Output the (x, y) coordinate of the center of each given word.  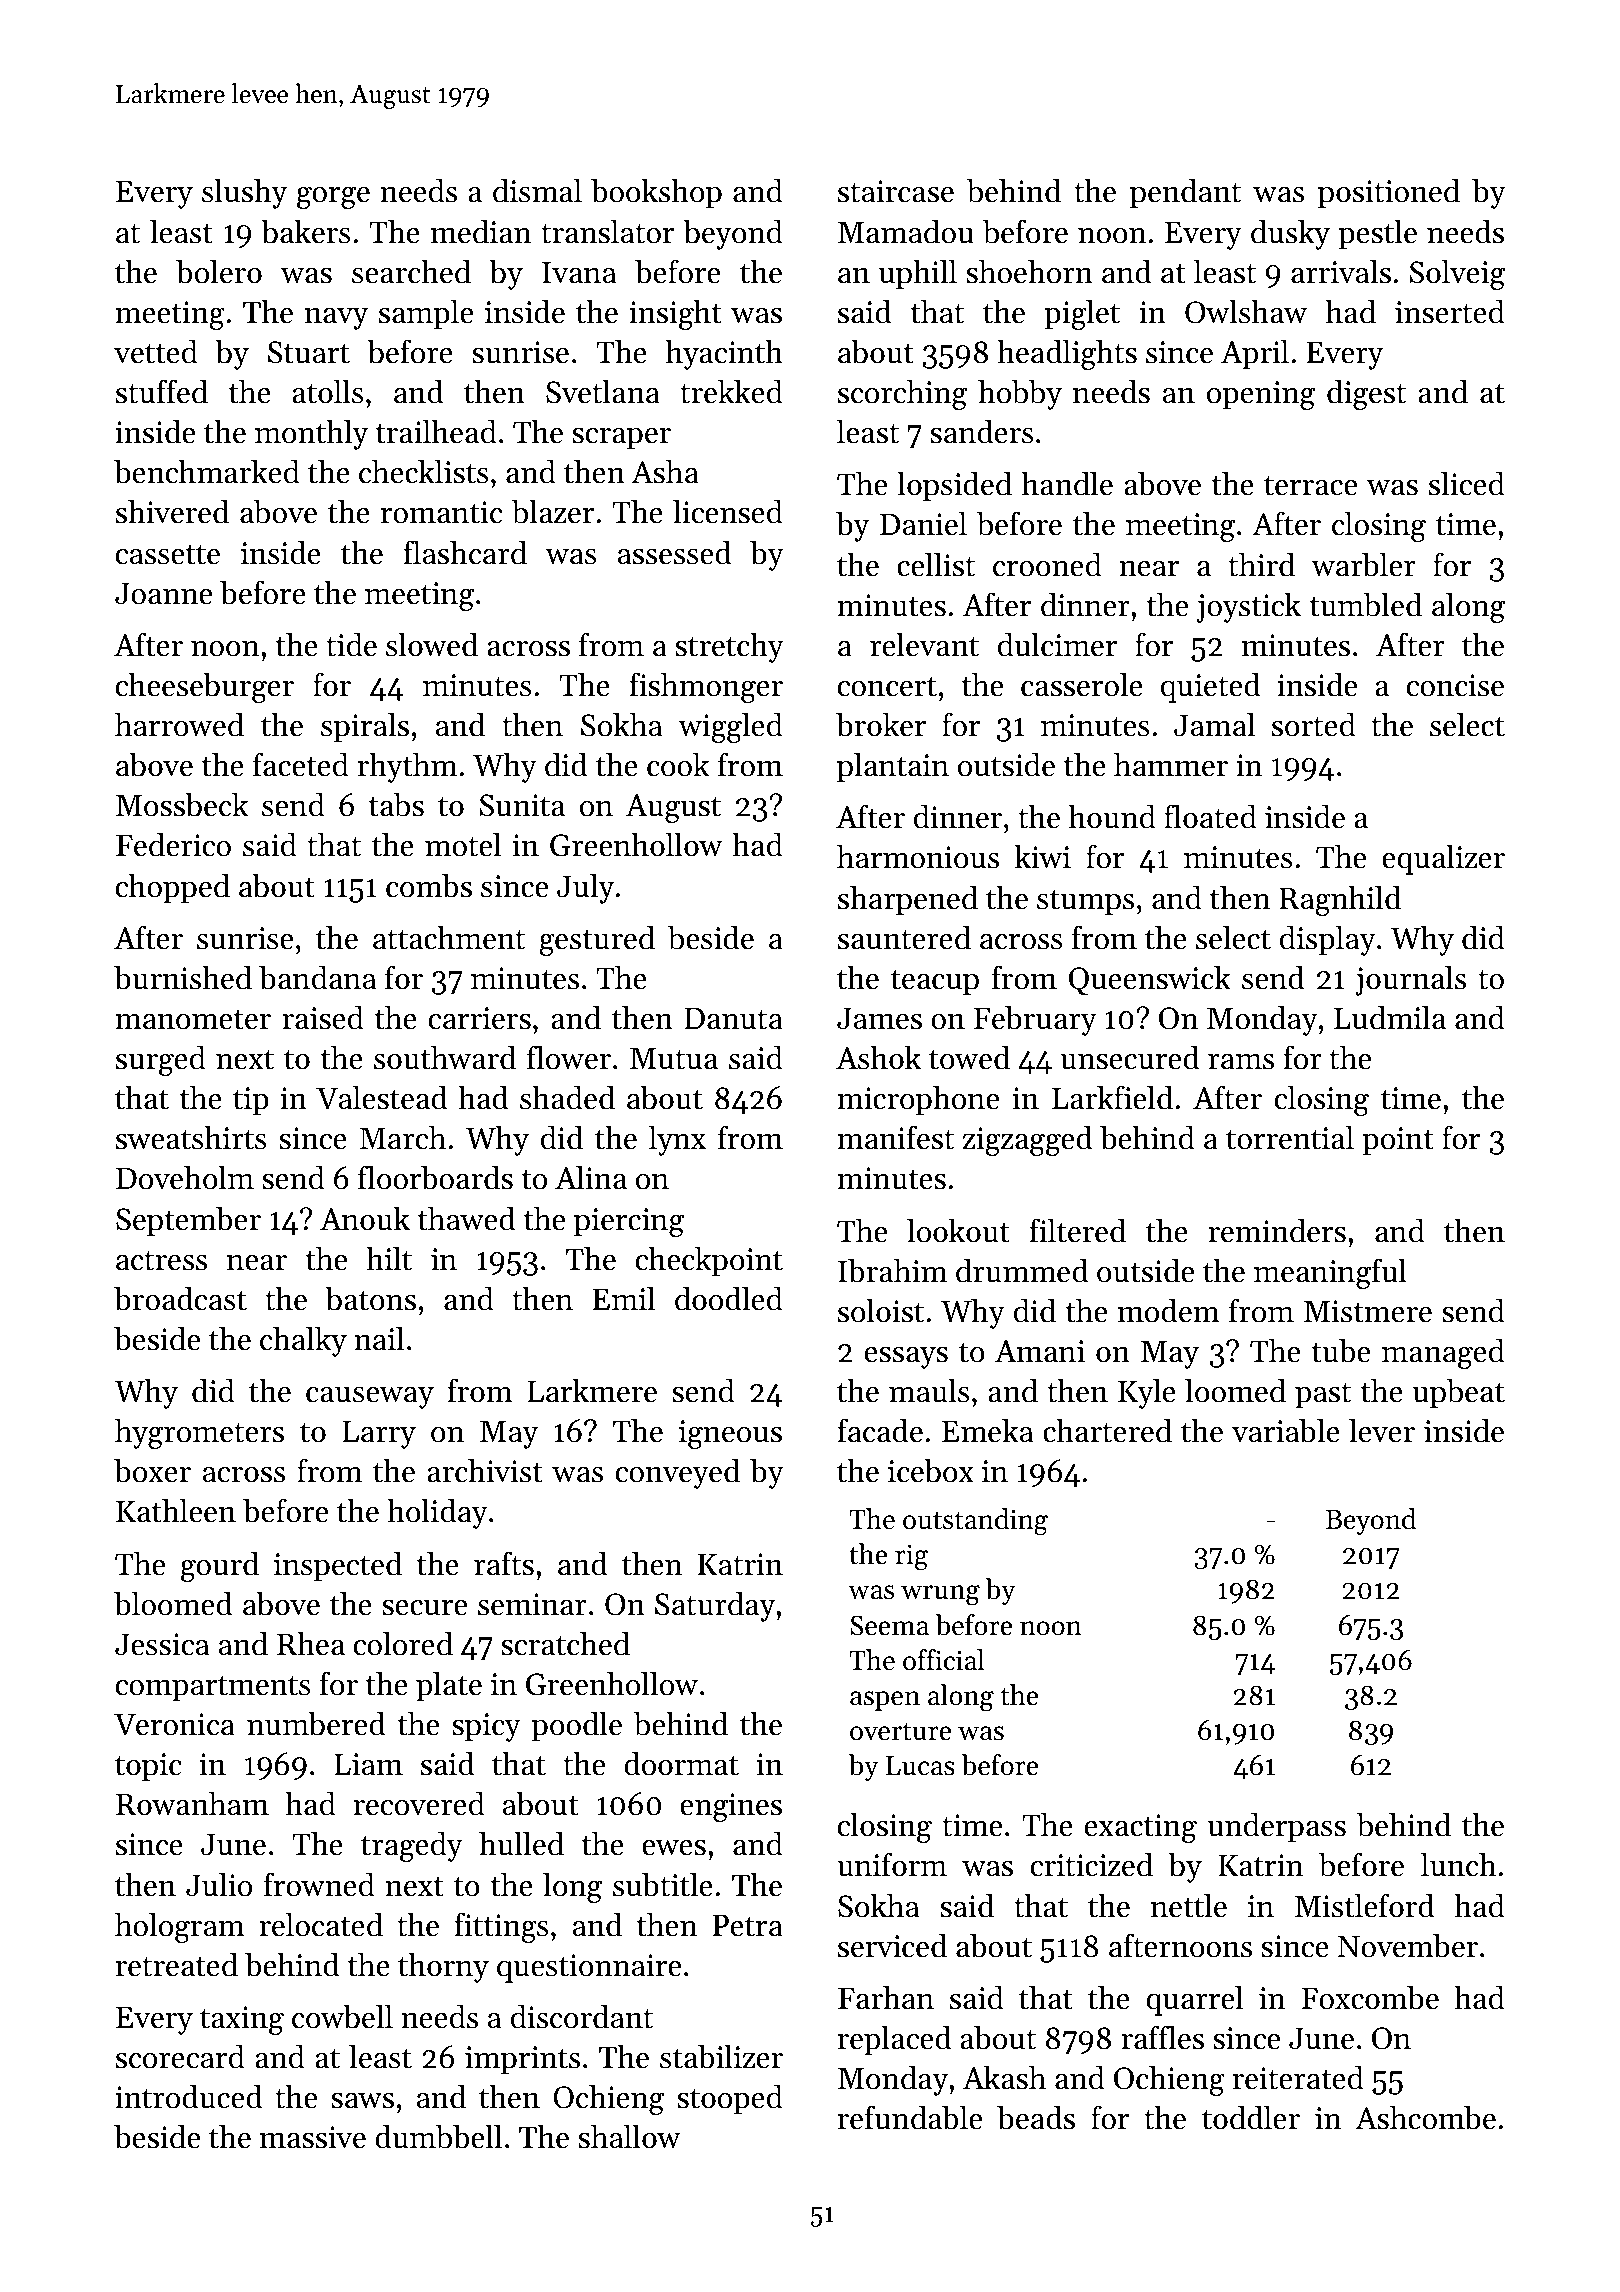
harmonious (918, 856)
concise (1455, 685)
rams (1241, 1062)
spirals (365, 727)
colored (403, 1643)
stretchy (729, 647)
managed (1443, 1353)
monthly (311, 434)
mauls (929, 1390)
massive (313, 2137)
